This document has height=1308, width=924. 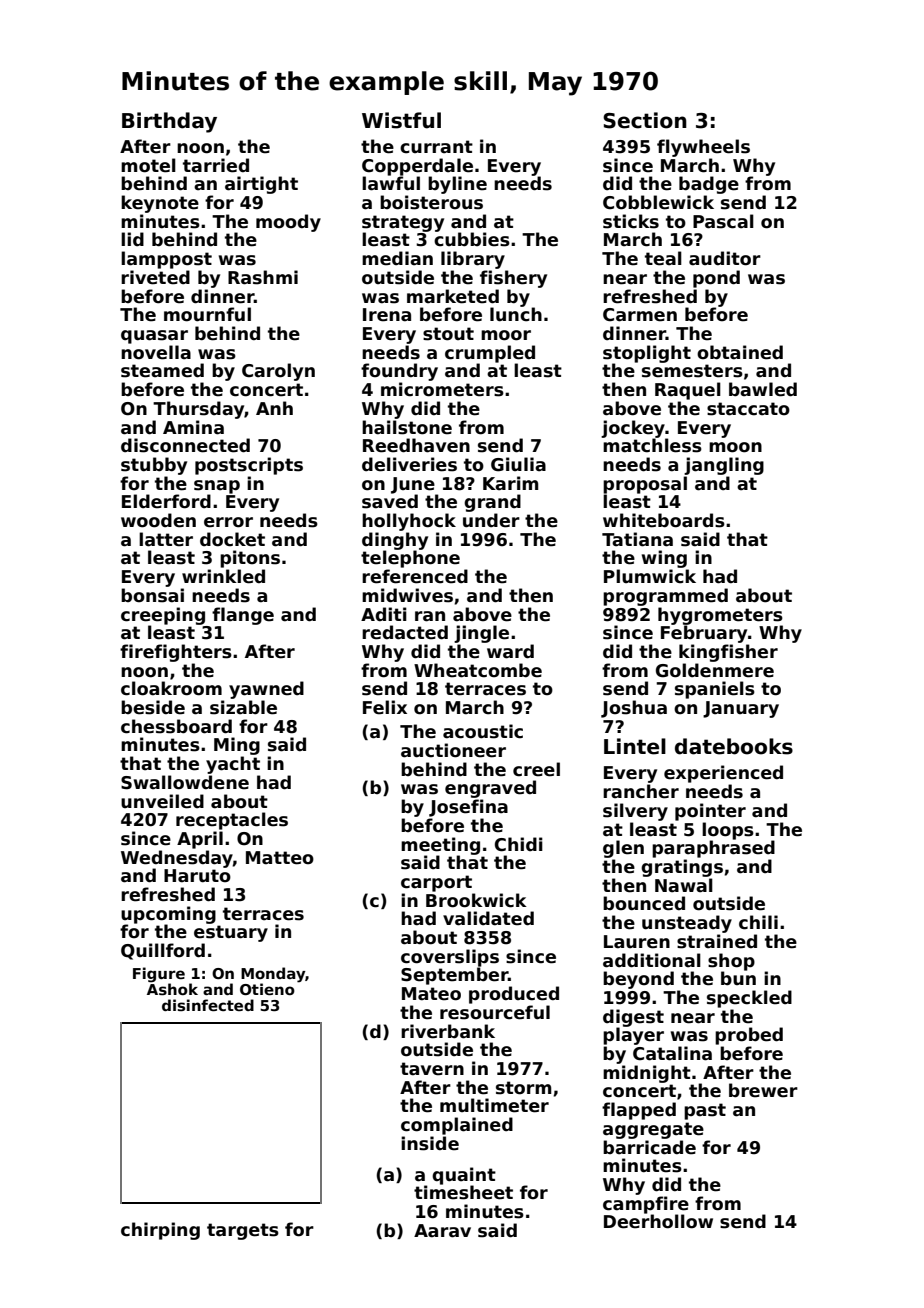 What do you see at coordinates (457, 185) in the document?
I see `byline` at bounding box center [457, 185].
